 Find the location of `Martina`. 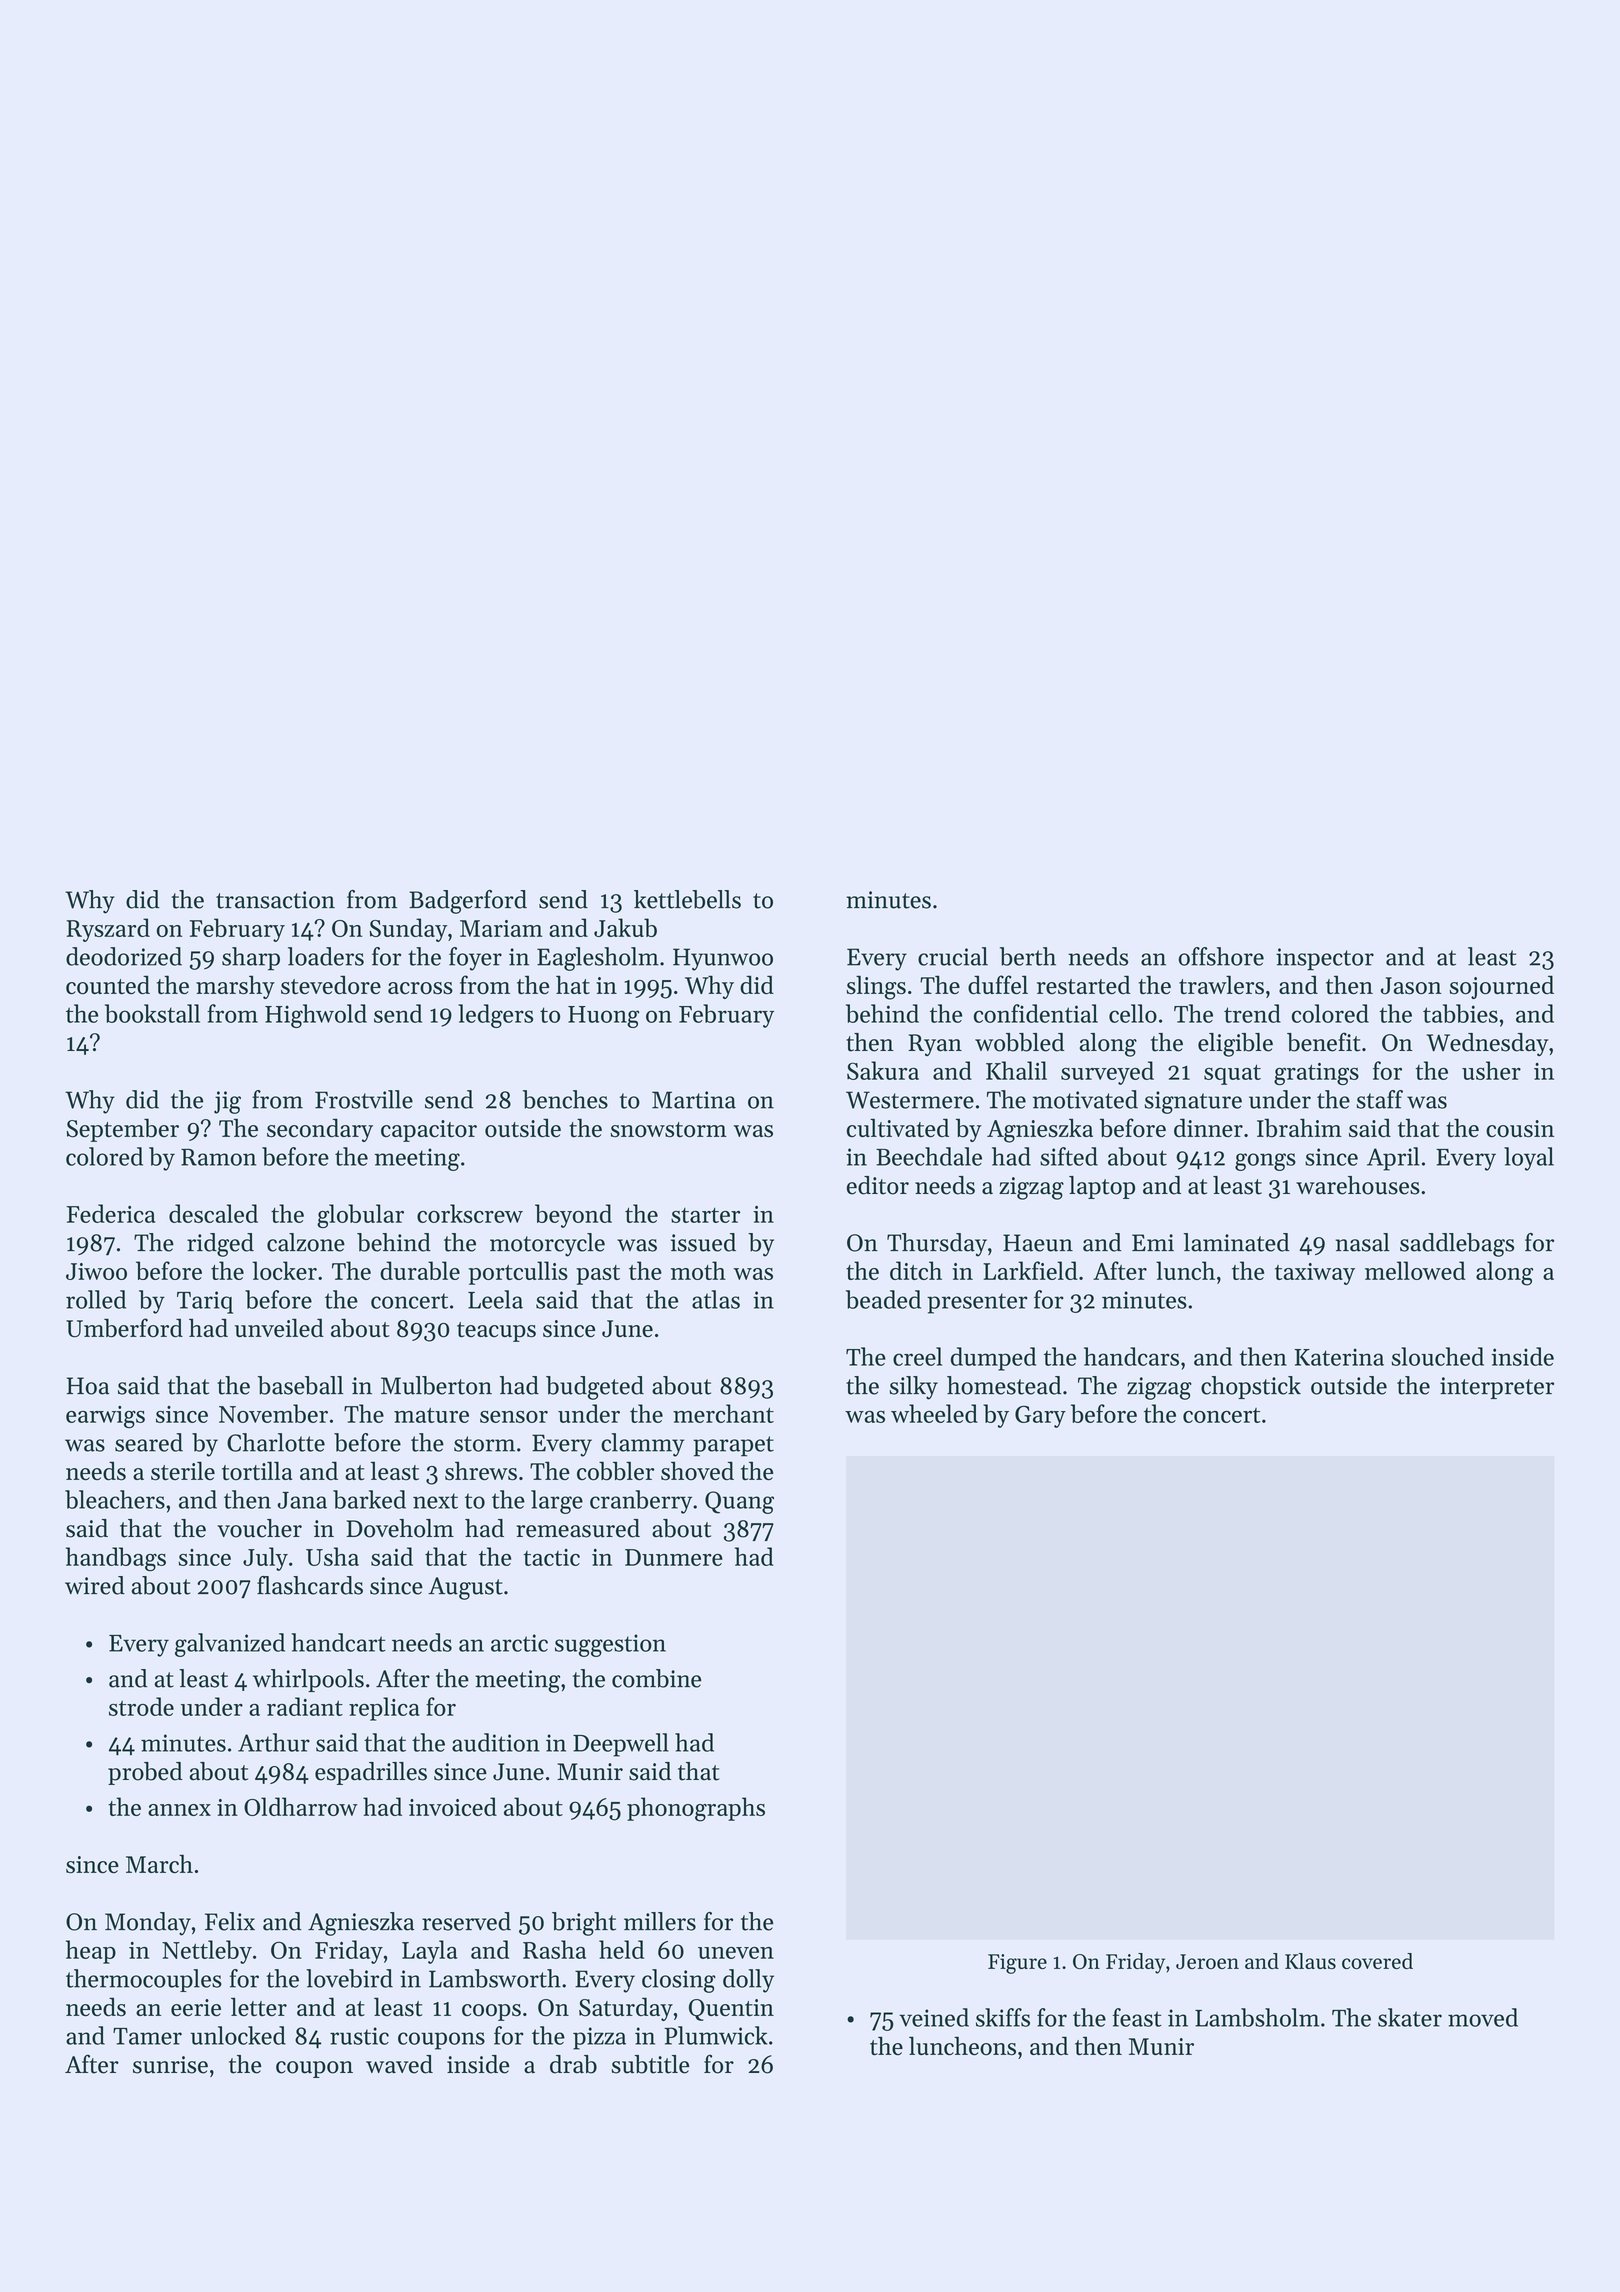

Martina is located at coordinates (694, 1100).
